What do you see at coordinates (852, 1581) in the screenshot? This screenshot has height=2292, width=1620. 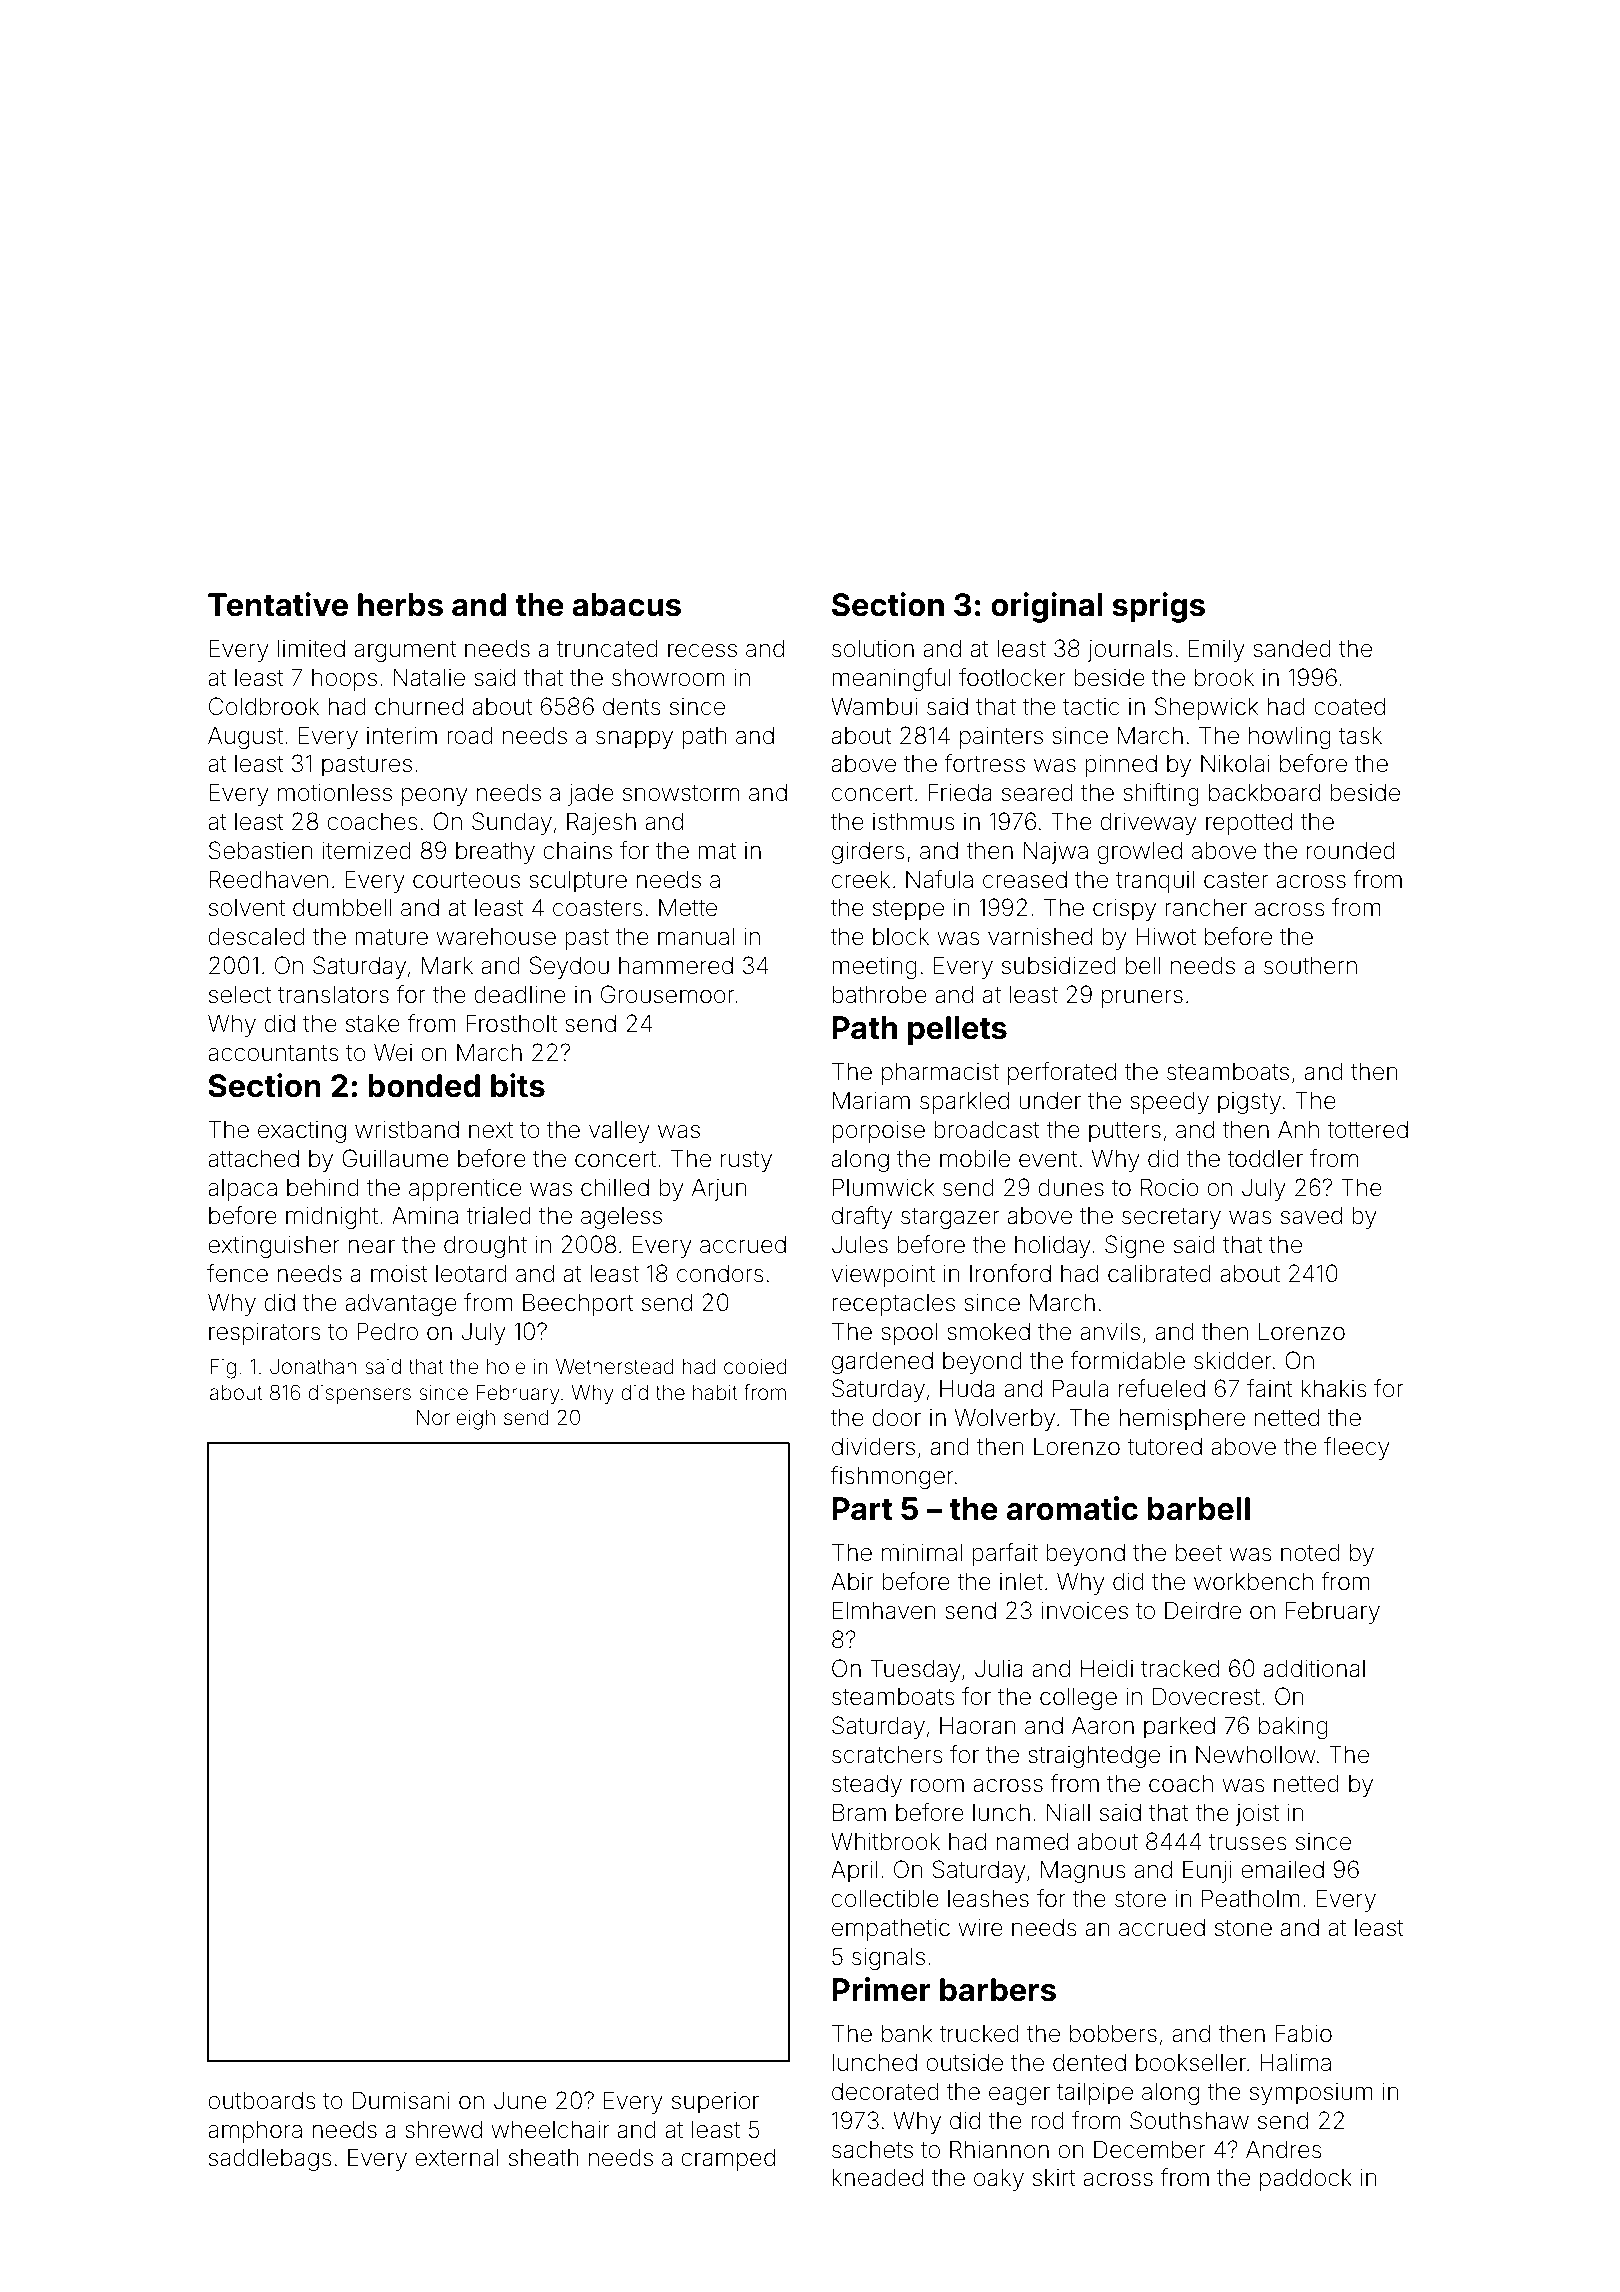 I see `Abir` at bounding box center [852, 1581].
